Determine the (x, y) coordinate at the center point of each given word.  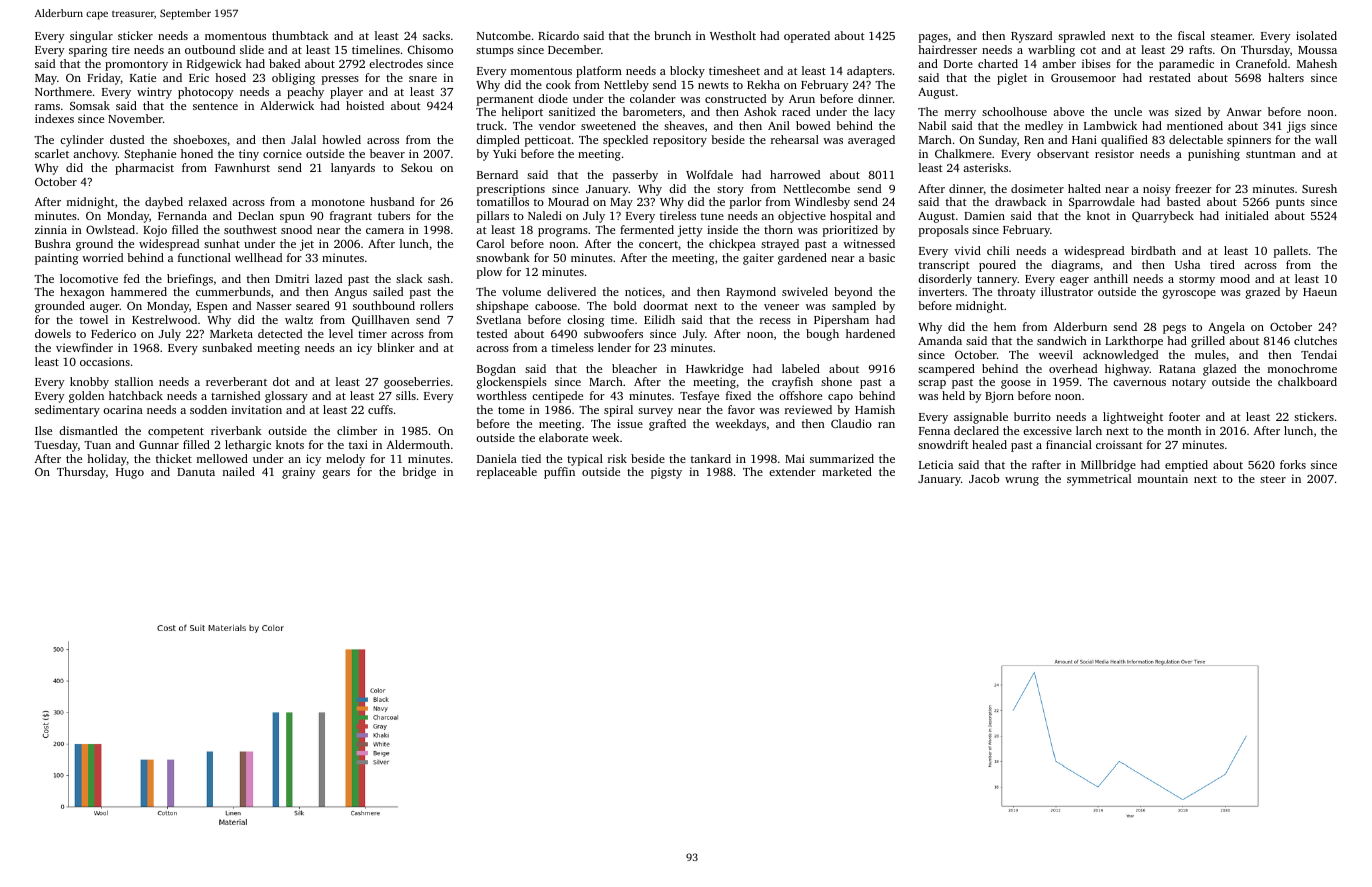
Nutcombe (504, 35)
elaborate (563, 437)
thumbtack (300, 35)
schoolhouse (1014, 111)
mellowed (222, 458)
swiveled (805, 291)
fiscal (1191, 35)
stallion (134, 381)
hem (1005, 326)
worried (102, 257)
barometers (652, 111)
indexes (54, 118)
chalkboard (1307, 381)
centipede (557, 397)
